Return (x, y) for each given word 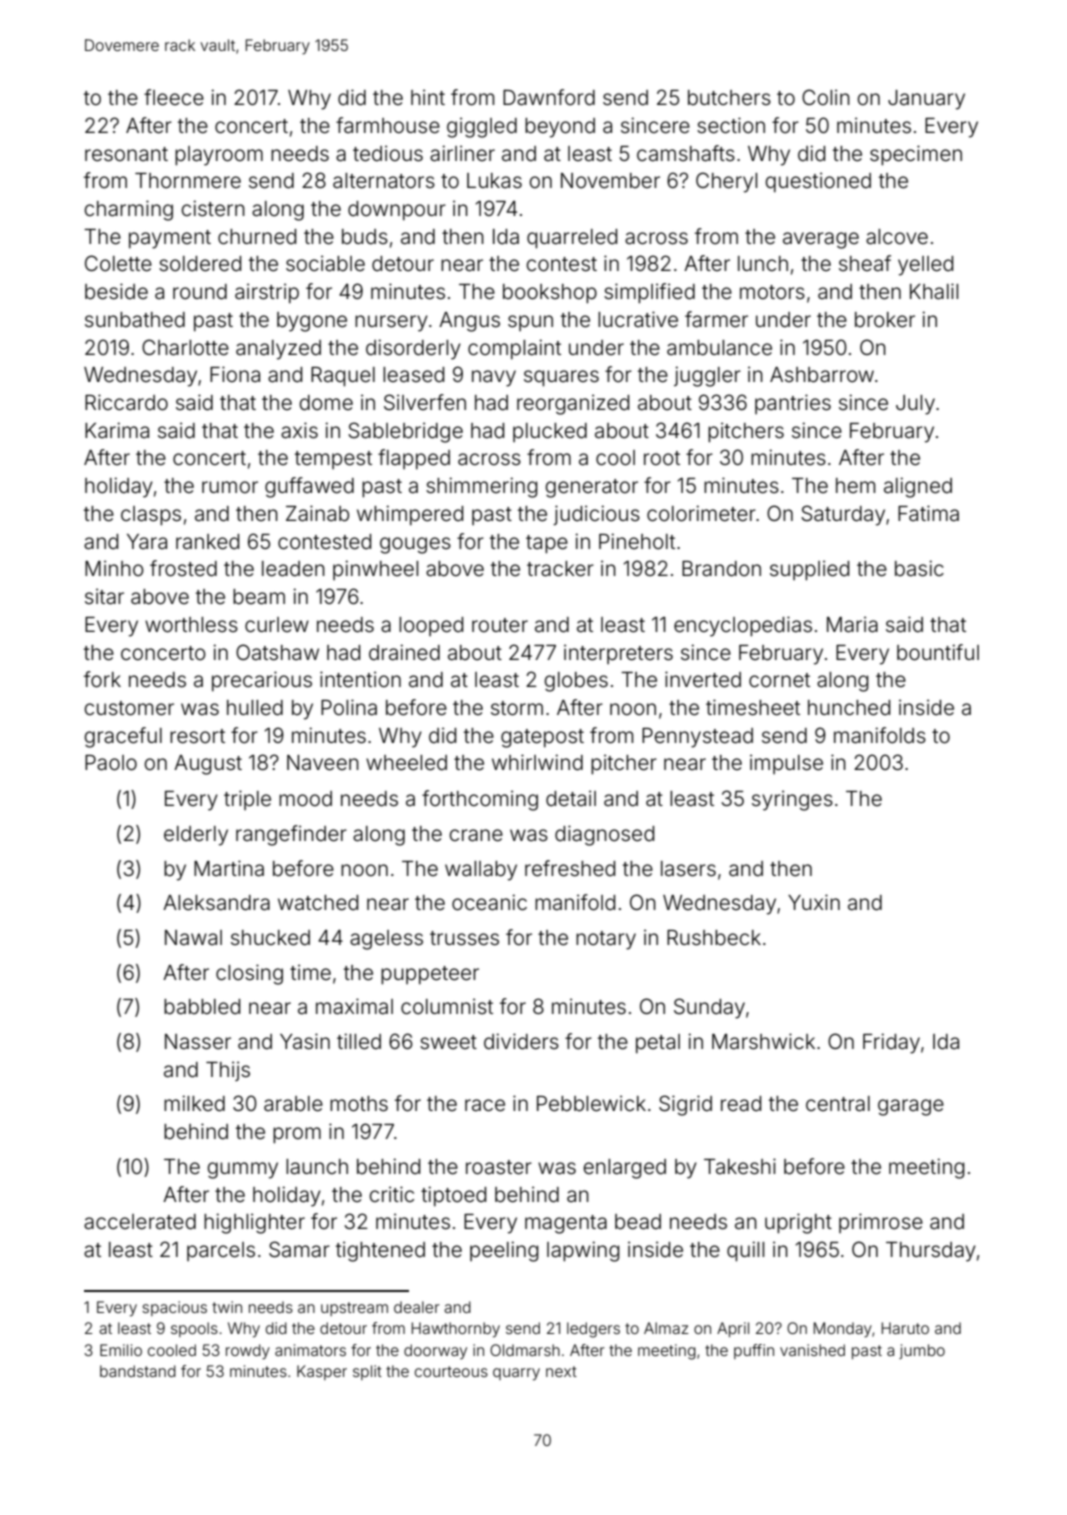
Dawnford (549, 97)
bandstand (138, 1371)
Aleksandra (216, 903)
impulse (786, 764)
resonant (126, 154)
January (926, 100)
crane (476, 835)
